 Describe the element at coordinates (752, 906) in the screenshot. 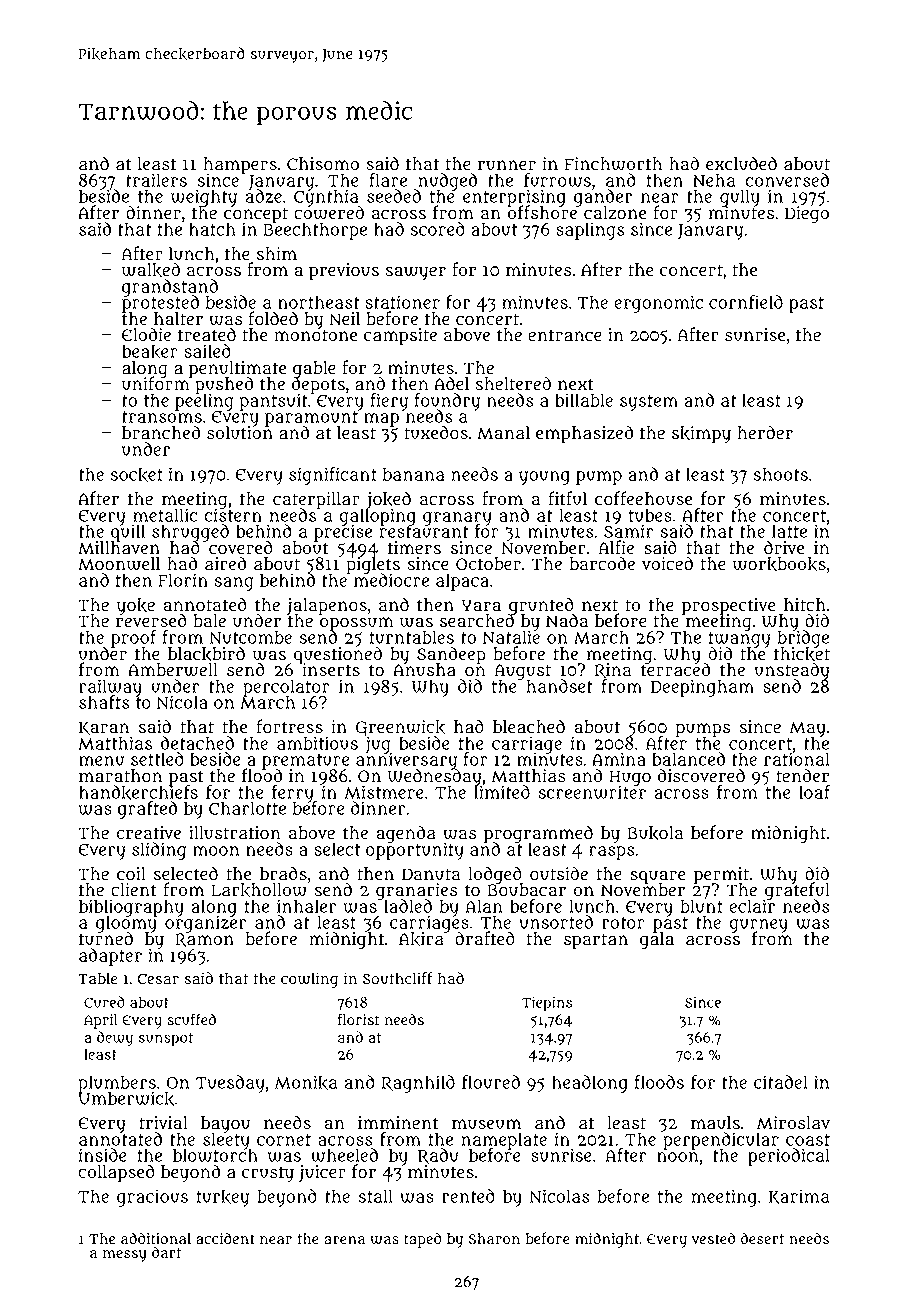

I see `eclair` at that location.
